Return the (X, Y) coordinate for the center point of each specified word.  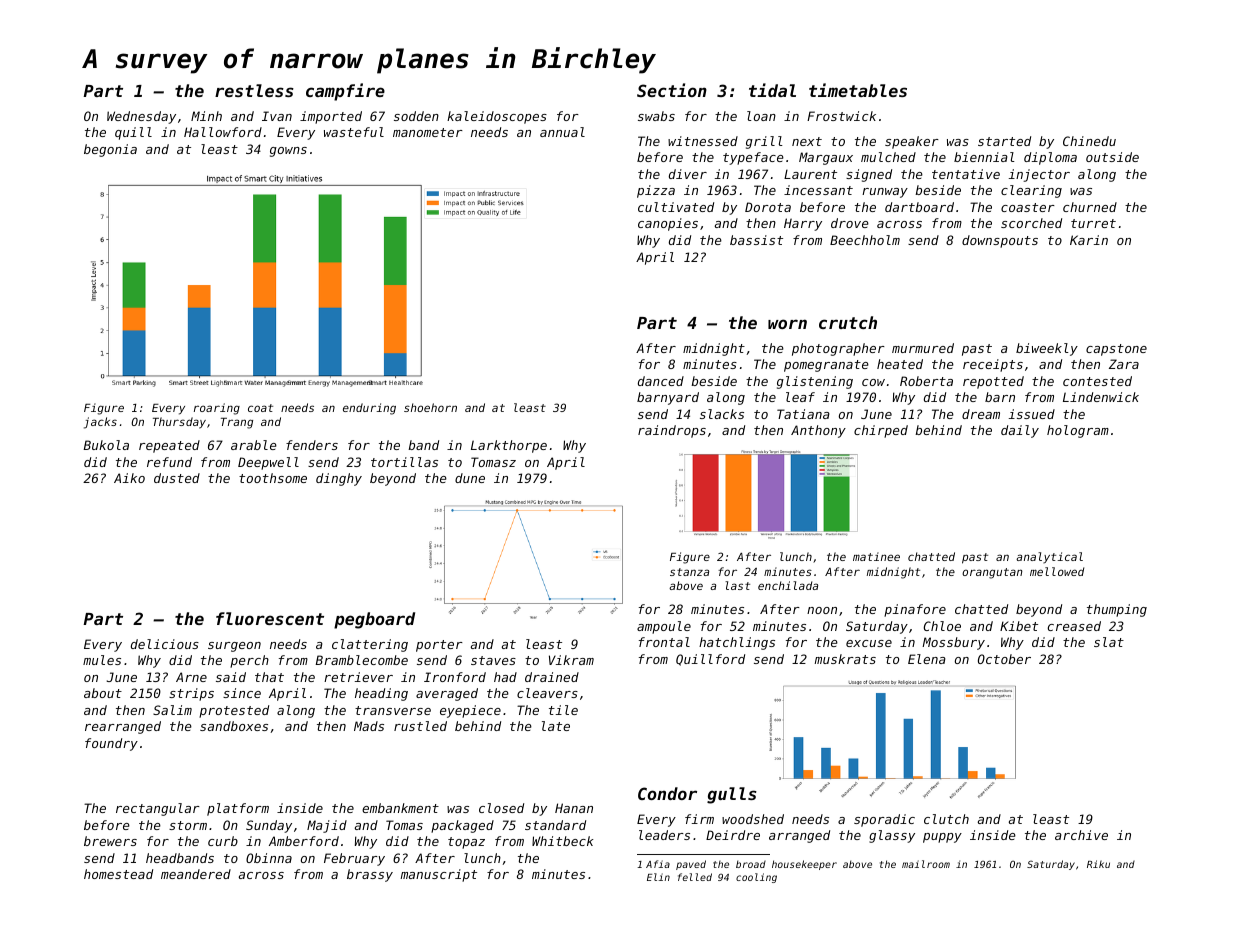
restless (254, 90)
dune (470, 478)
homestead (118, 874)
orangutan (992, 573)
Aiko (129, 478)
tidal (772, 90)
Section (672, 90)
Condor (667, 793)
